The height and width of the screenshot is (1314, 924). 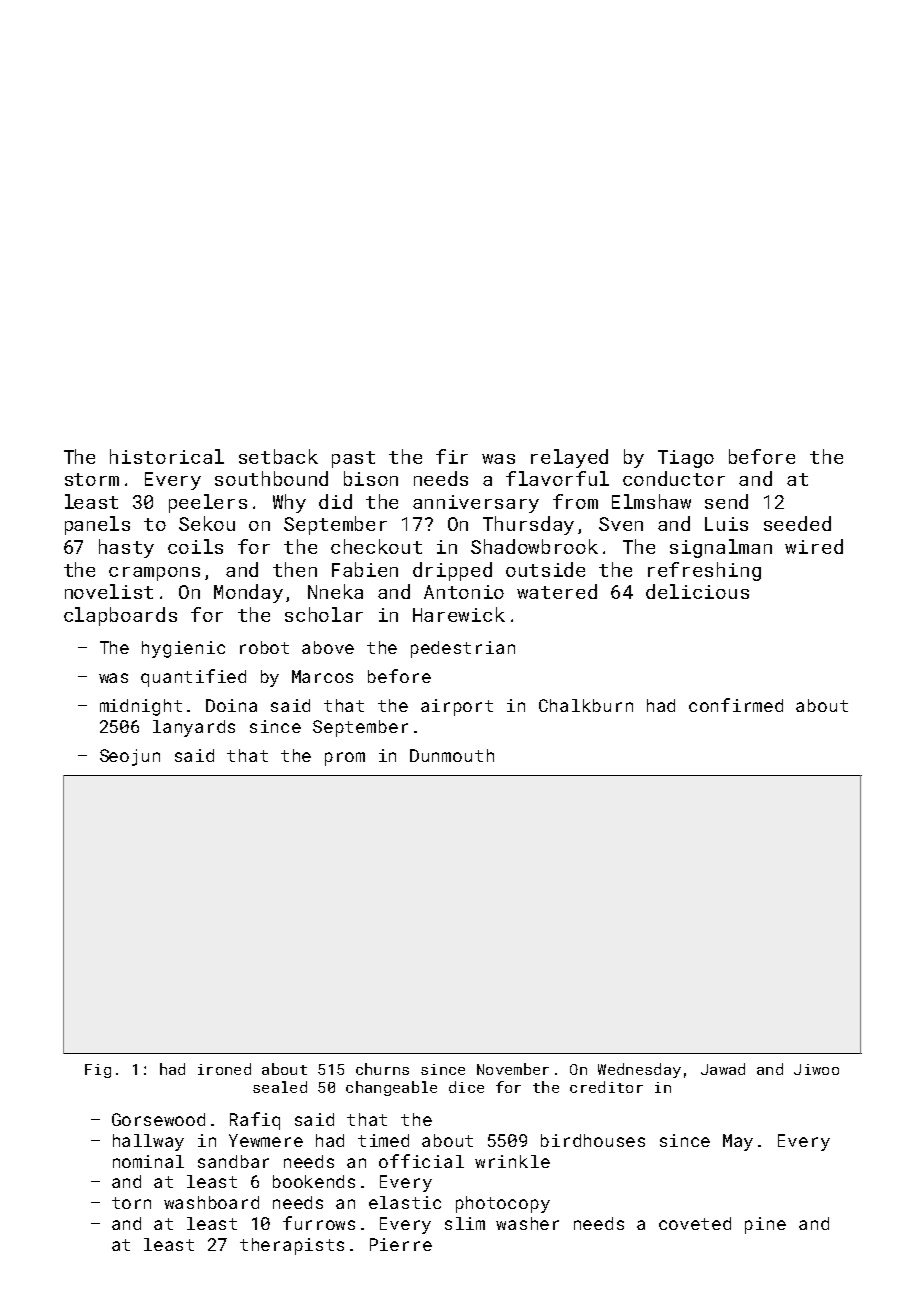 I want to click on Gorsewood, so click(x=158, y=1119).
